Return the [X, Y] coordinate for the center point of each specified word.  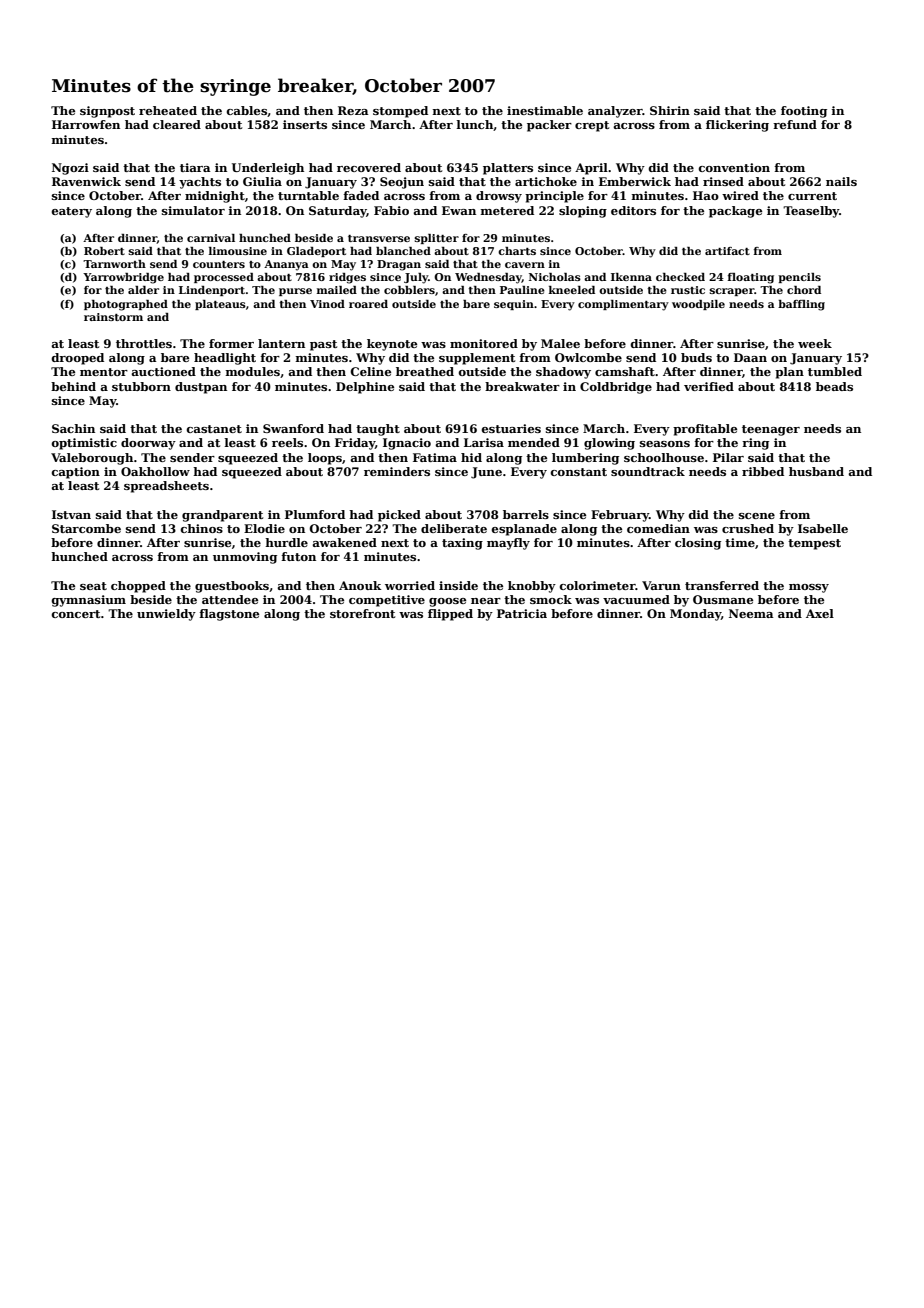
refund [795, 124]
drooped [78, 359]
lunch [474, 124]
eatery [72, 212]
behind [73, 386]
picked [399, 516]
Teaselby [811, 212]
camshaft [625, 371]
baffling [801, 305]
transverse [379, 238]
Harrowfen [86, 124]
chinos [202, 528]
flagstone [229, 615]
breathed [425, 371]
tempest [814, 544]
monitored [484, 343]
